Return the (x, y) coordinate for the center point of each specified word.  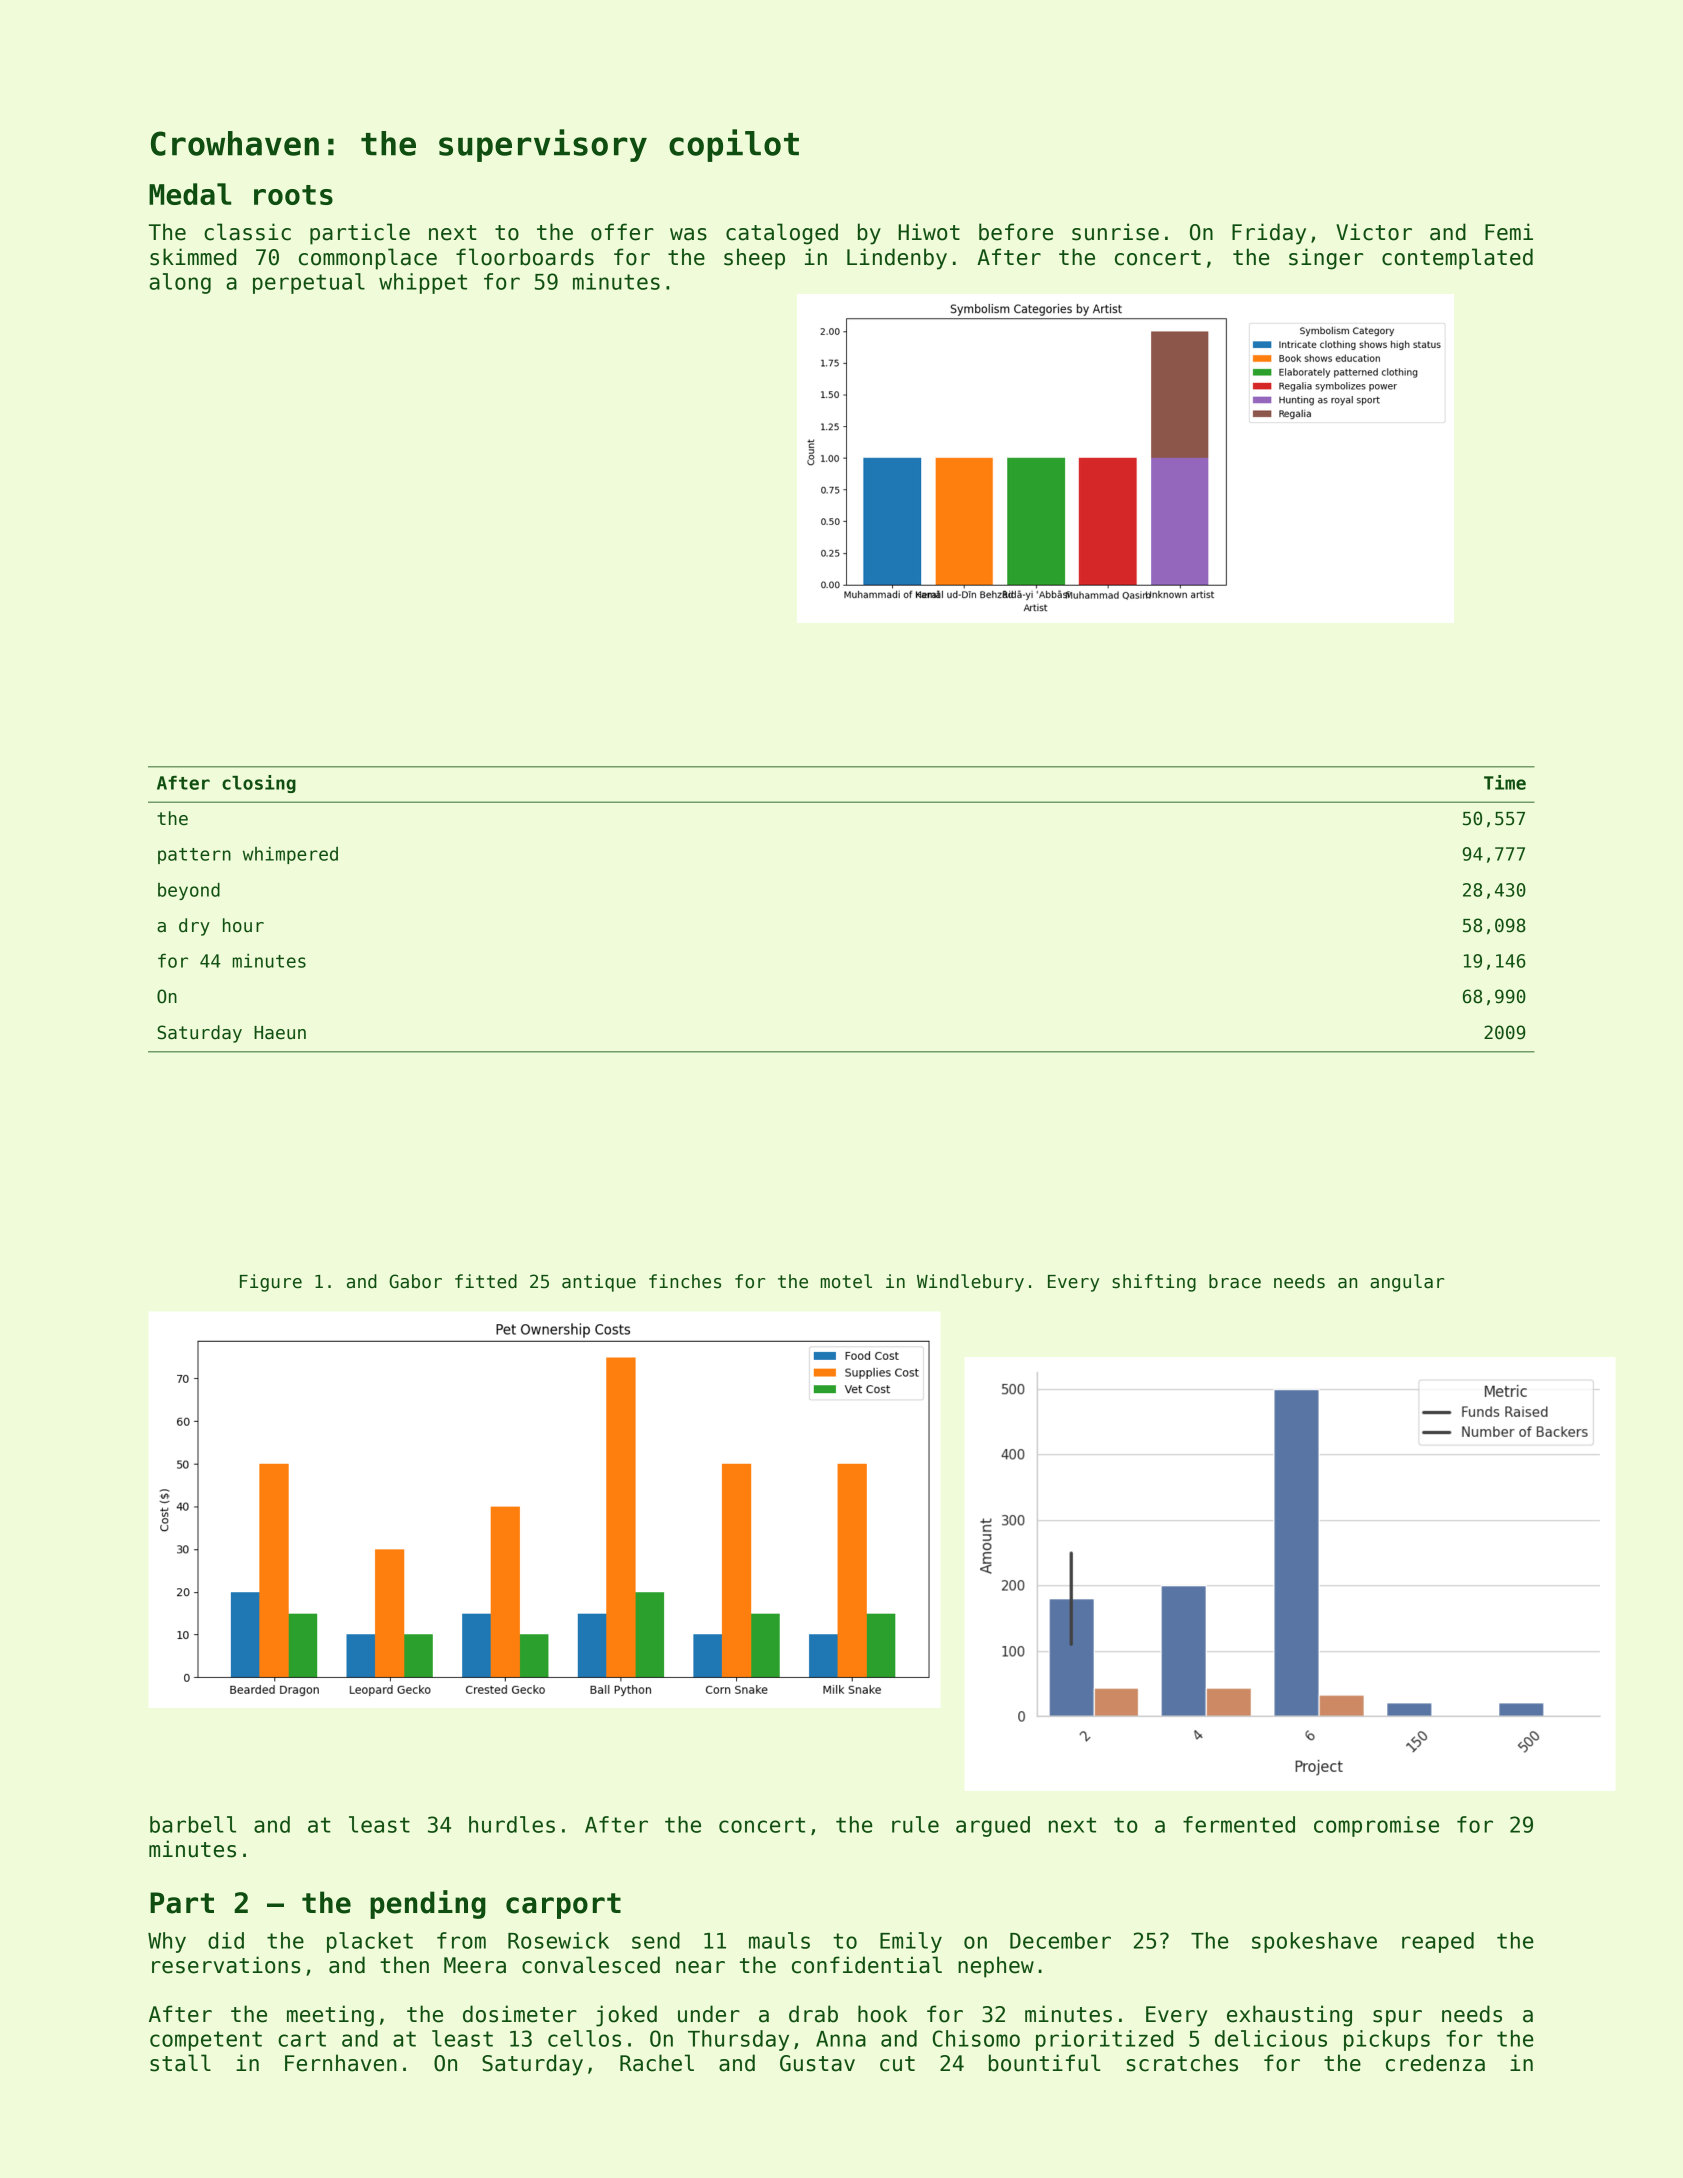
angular (1407, 1283)
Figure (271, 1283)
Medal (190, 194)
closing (259, 784)
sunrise (1115, 232)
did (226, 1940)
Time (1505, 782)
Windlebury (970, 1283)
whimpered (290, 855)
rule (915, 1824)
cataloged (782, 234)
